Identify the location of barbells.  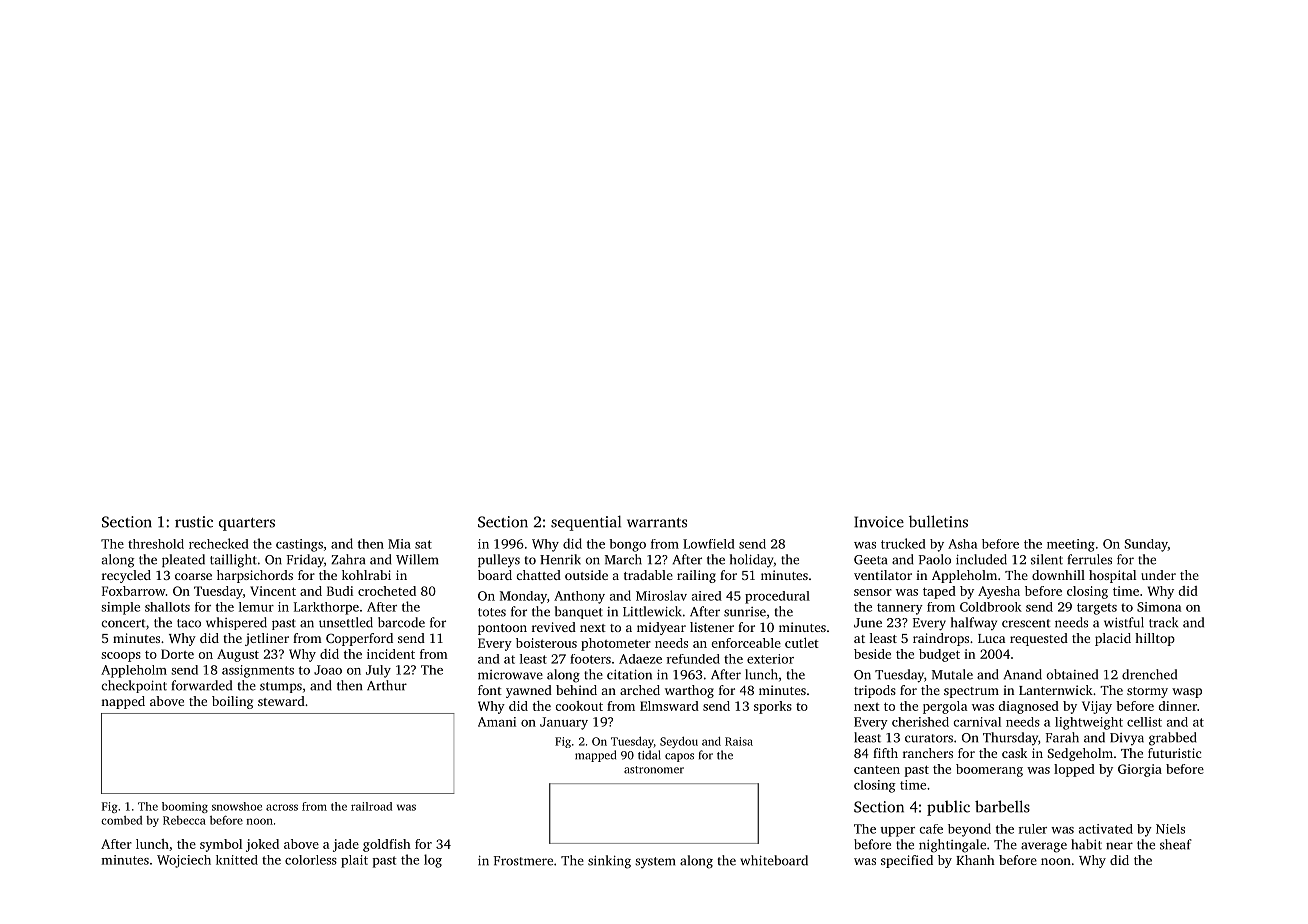
(1002, 806).
